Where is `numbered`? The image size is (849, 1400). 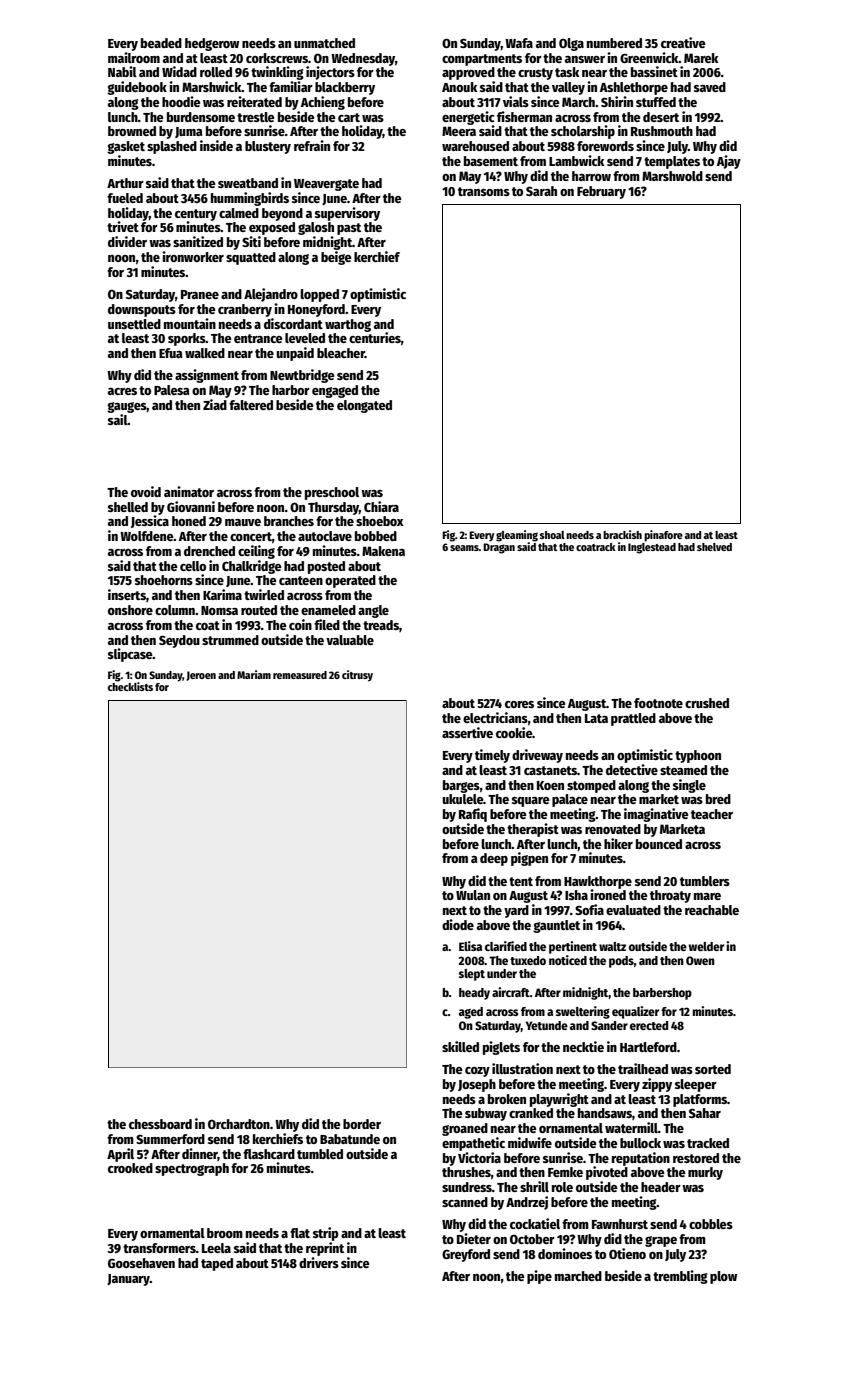 numbered is located at coordinates (614, 43).
